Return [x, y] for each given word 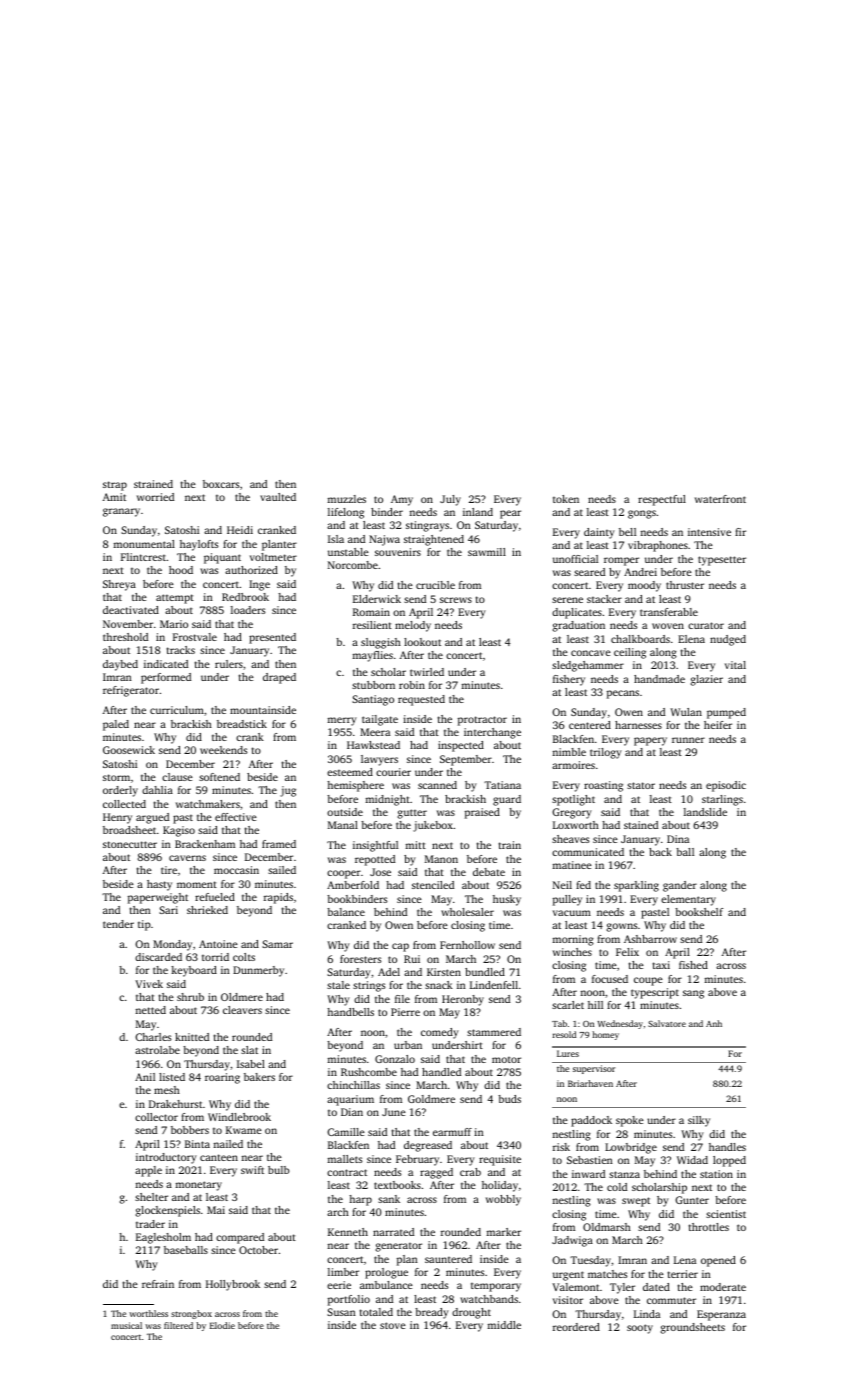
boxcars [221, 484]
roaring [222, 1078]
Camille [346, 1132]
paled [116, 725]
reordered [576, 1327]
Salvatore [667, 1023]
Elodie [222, 1325]
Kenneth [348, 1232]
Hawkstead [373, 745]
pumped [726, 713]
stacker [604, 599]
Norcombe [353, 565]
